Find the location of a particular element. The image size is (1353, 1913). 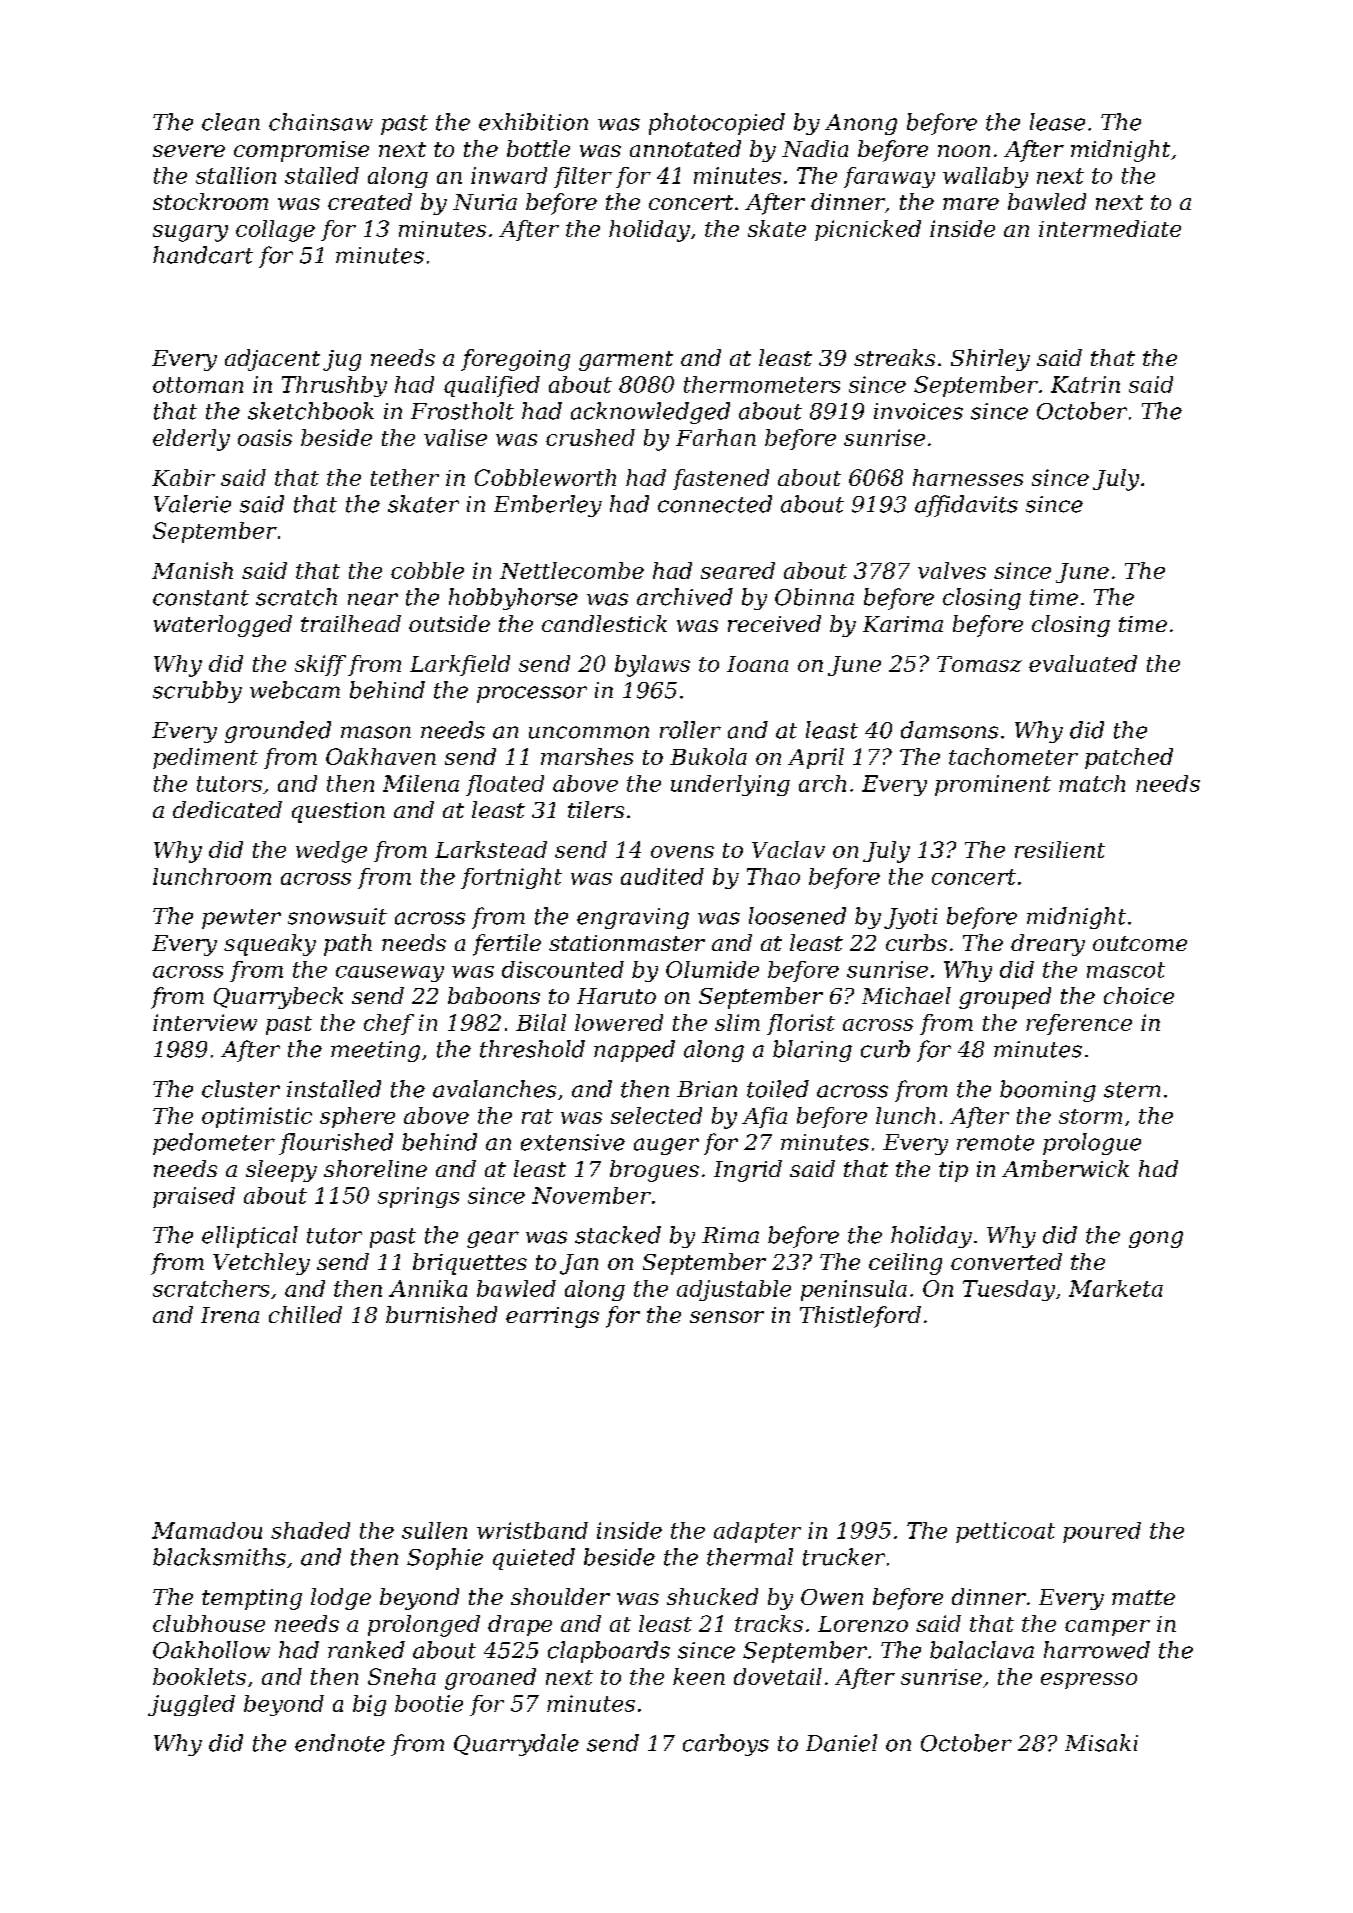

Katrin is located at coordinates (1085, 384).
